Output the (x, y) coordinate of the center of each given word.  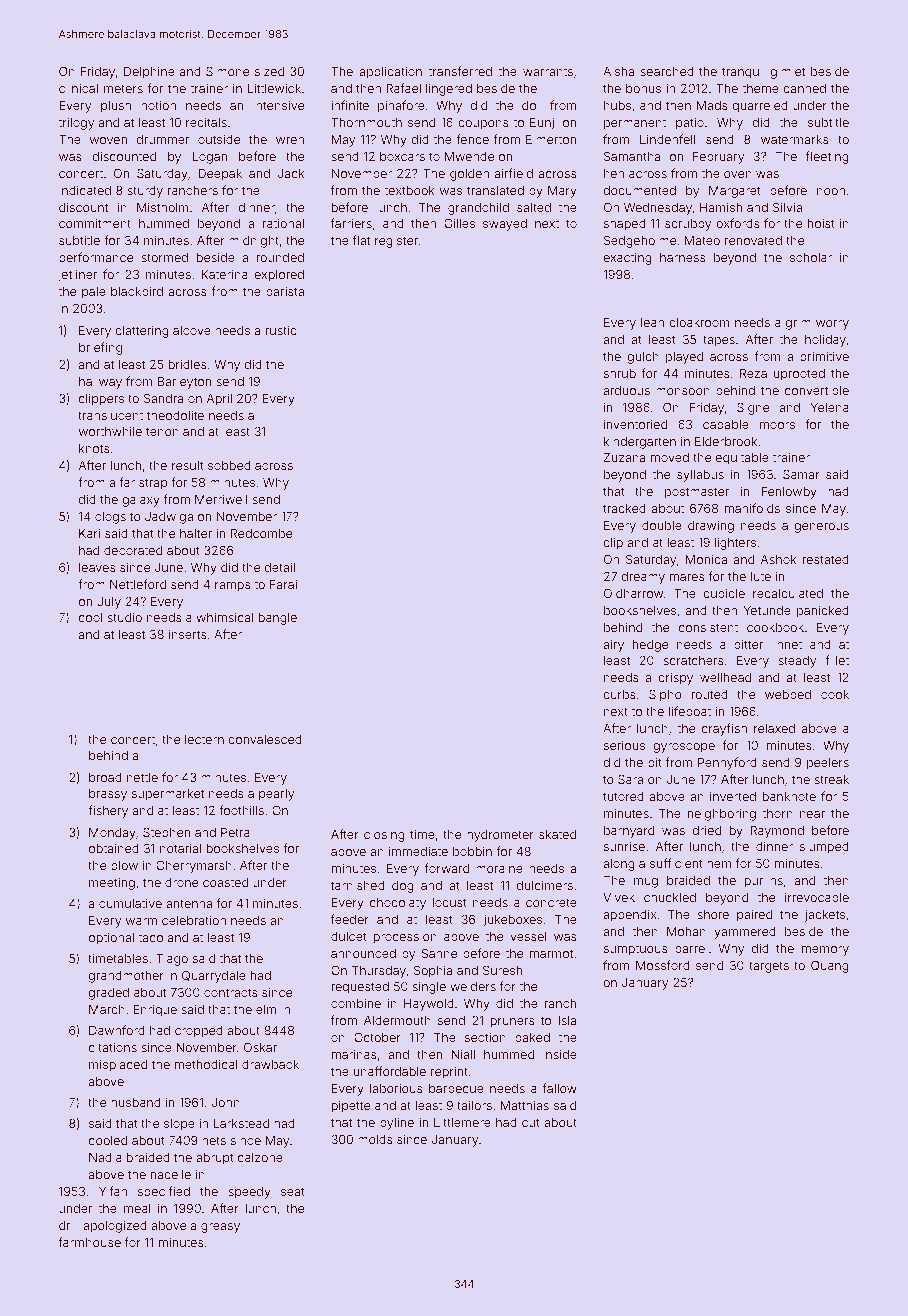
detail (280, 567)
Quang (830, 966)
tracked (624, 508)
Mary (562, 192)
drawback (270, 1064)
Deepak (220, 175)
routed (710, 694)
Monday (112, 834)
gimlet (787, 73)
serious (624, 745)
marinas (354, 1054)
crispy (675, 679)
